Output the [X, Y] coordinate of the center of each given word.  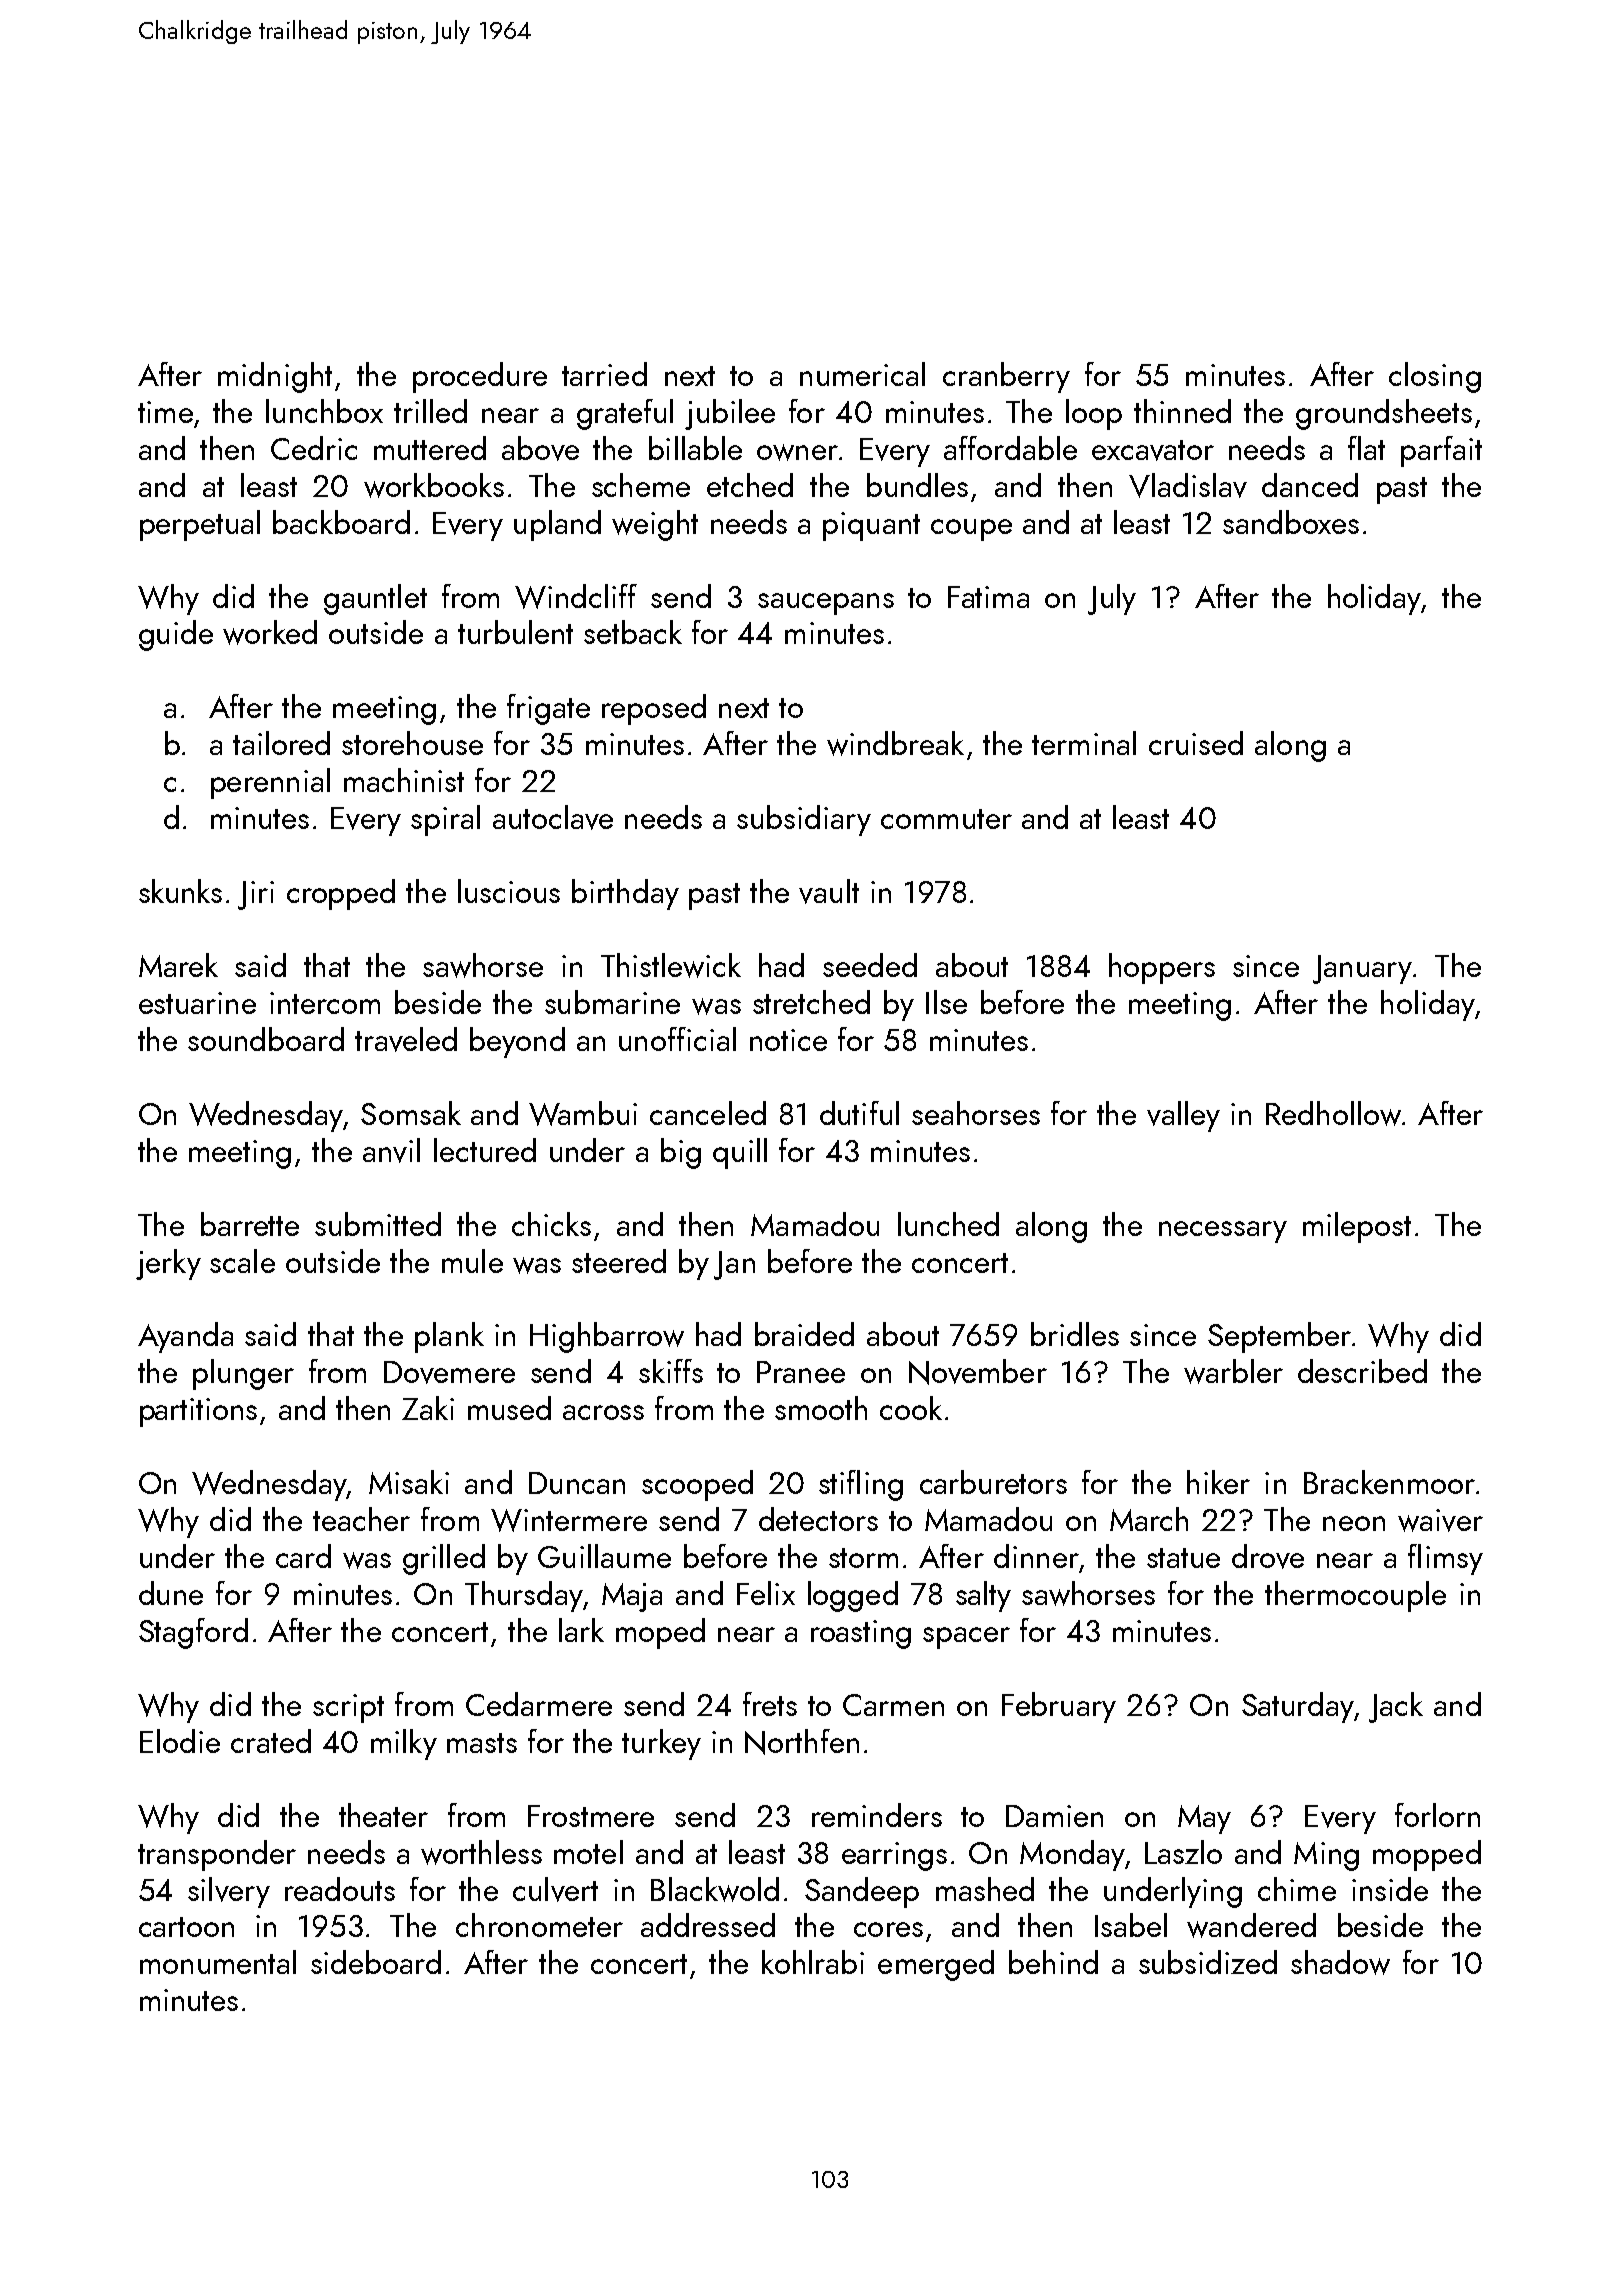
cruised [1196, 743]
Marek [178, 965]
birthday [625, 894]
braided [804, 1334]
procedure [480, 377]
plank [449, 1337]
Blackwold [715, 1889]
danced [1310, 485]
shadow [1340, 1962]
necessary [1223, 1232]
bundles [917, 485]
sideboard [376, 1962]
